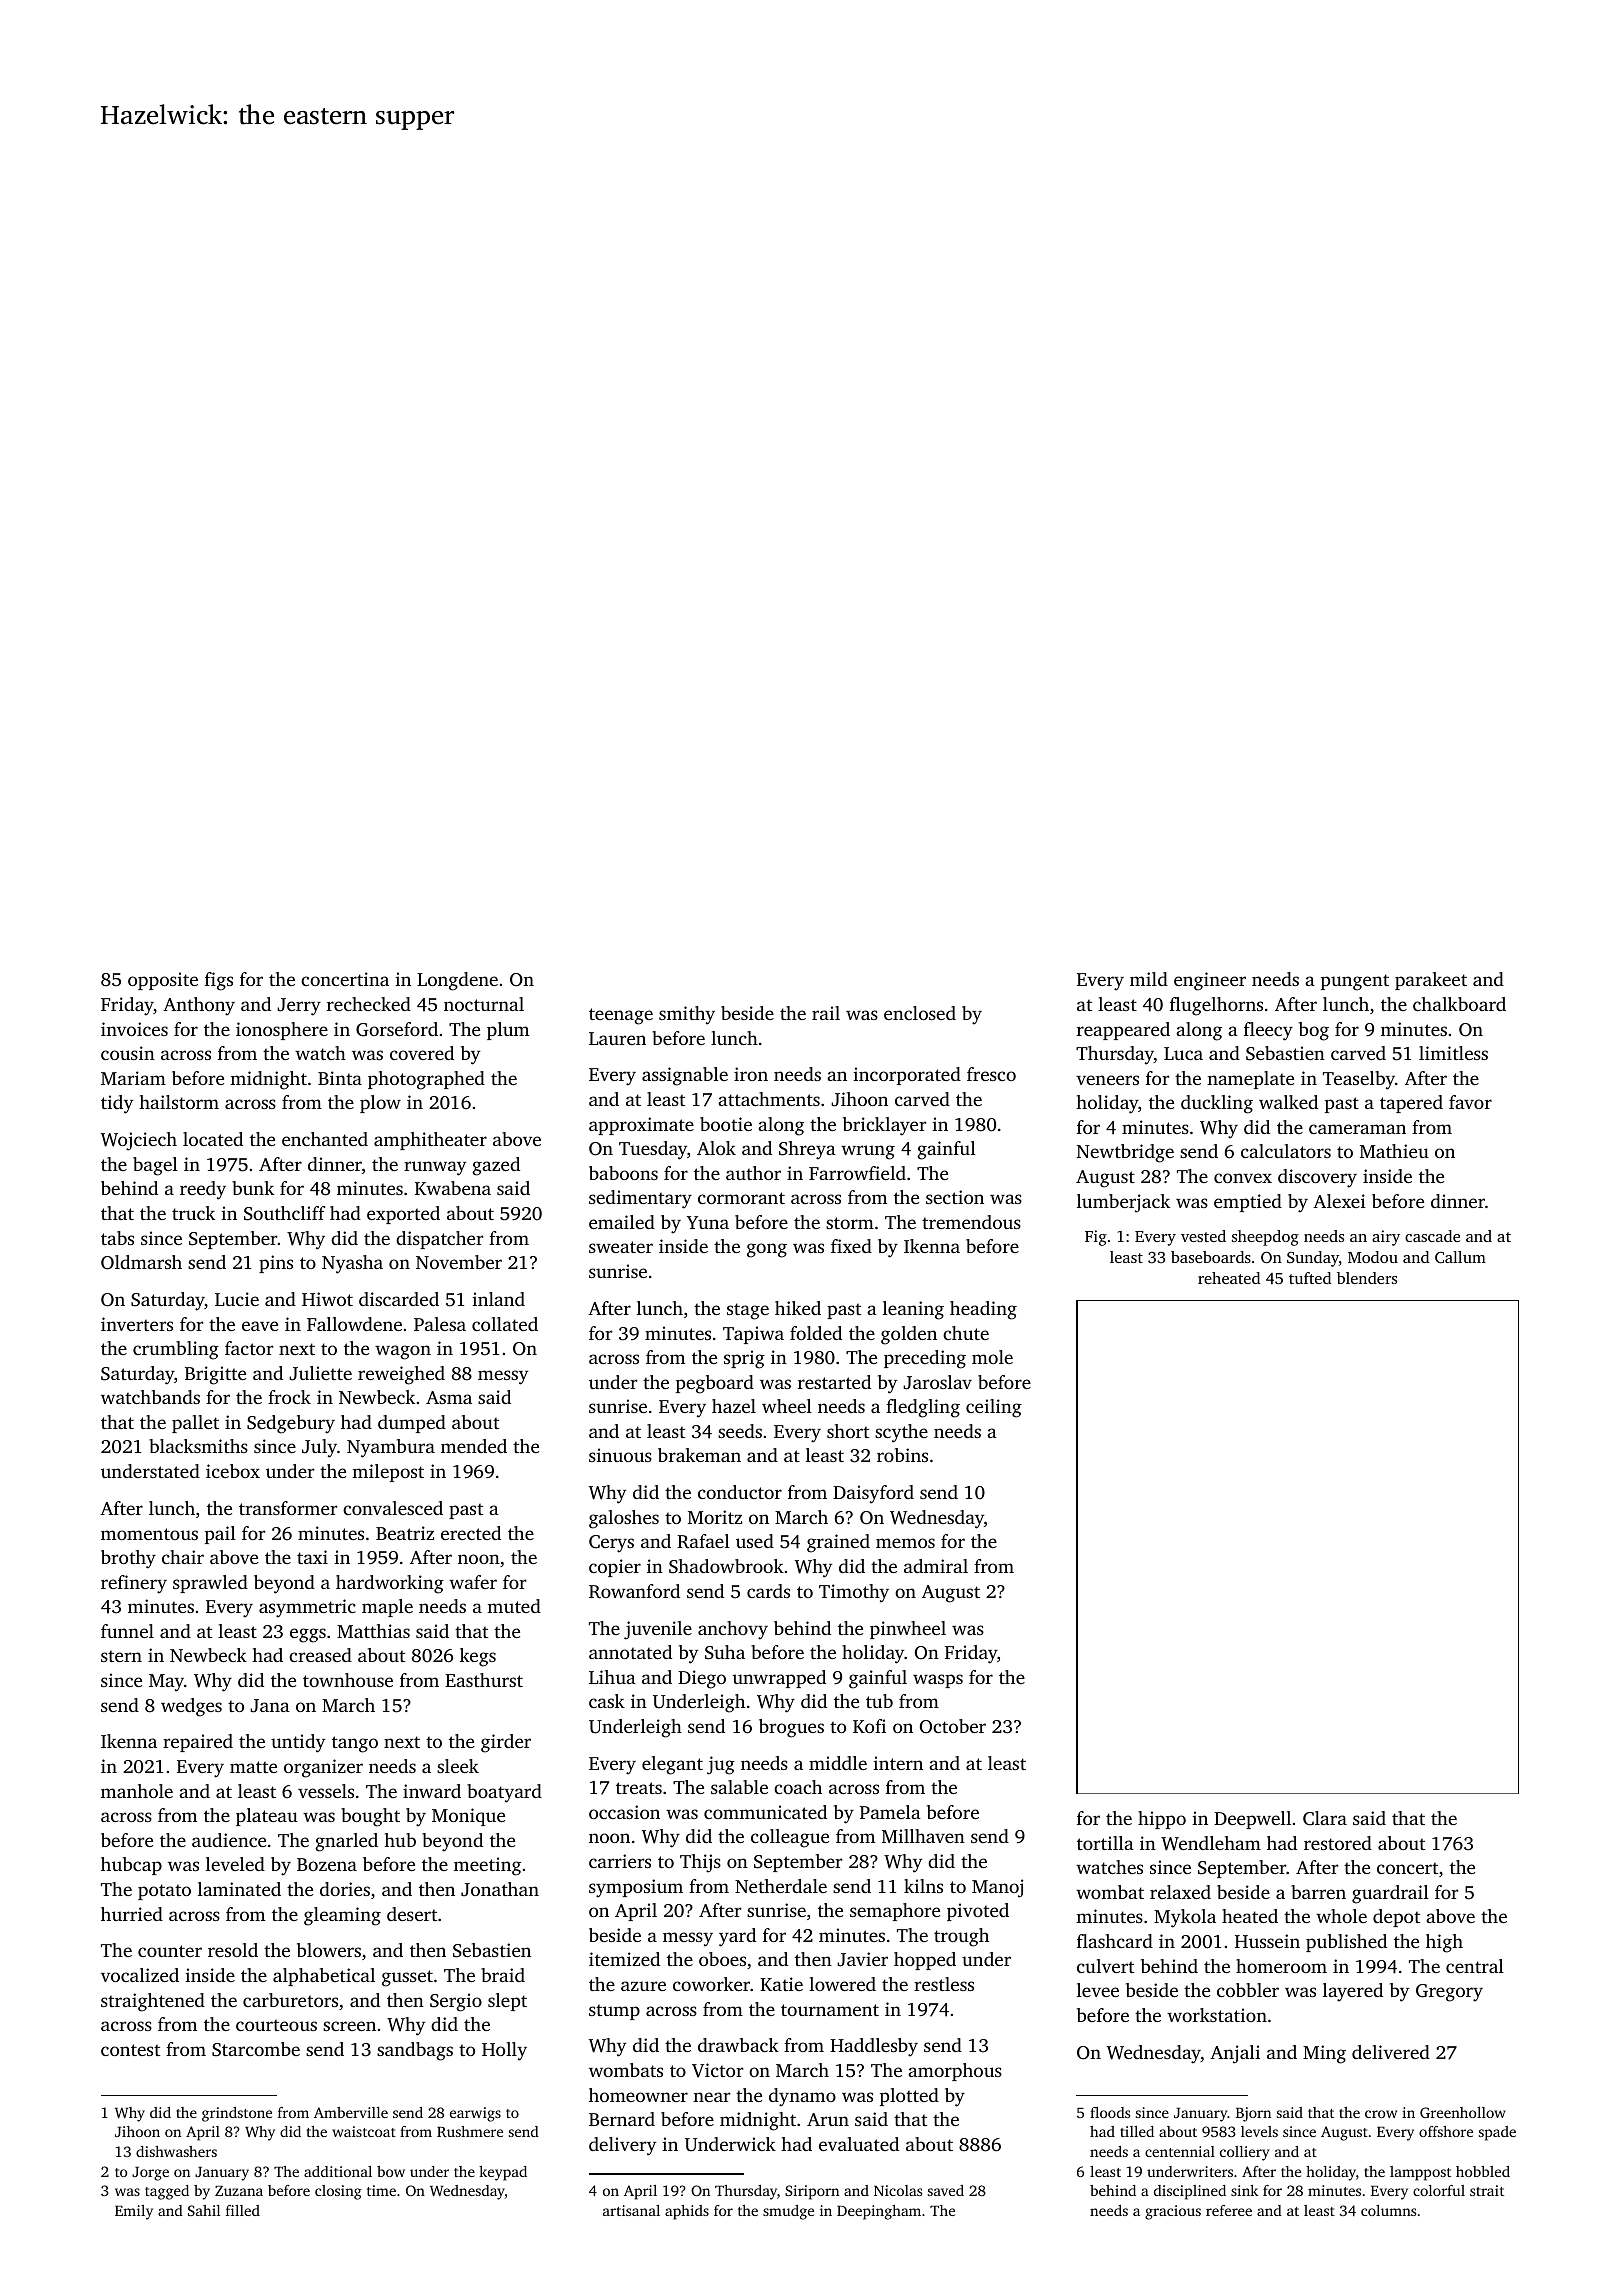  What do you see at coordinates (992, 1357) in the image?
I see `mole` at bounding box center [992, 1357].
